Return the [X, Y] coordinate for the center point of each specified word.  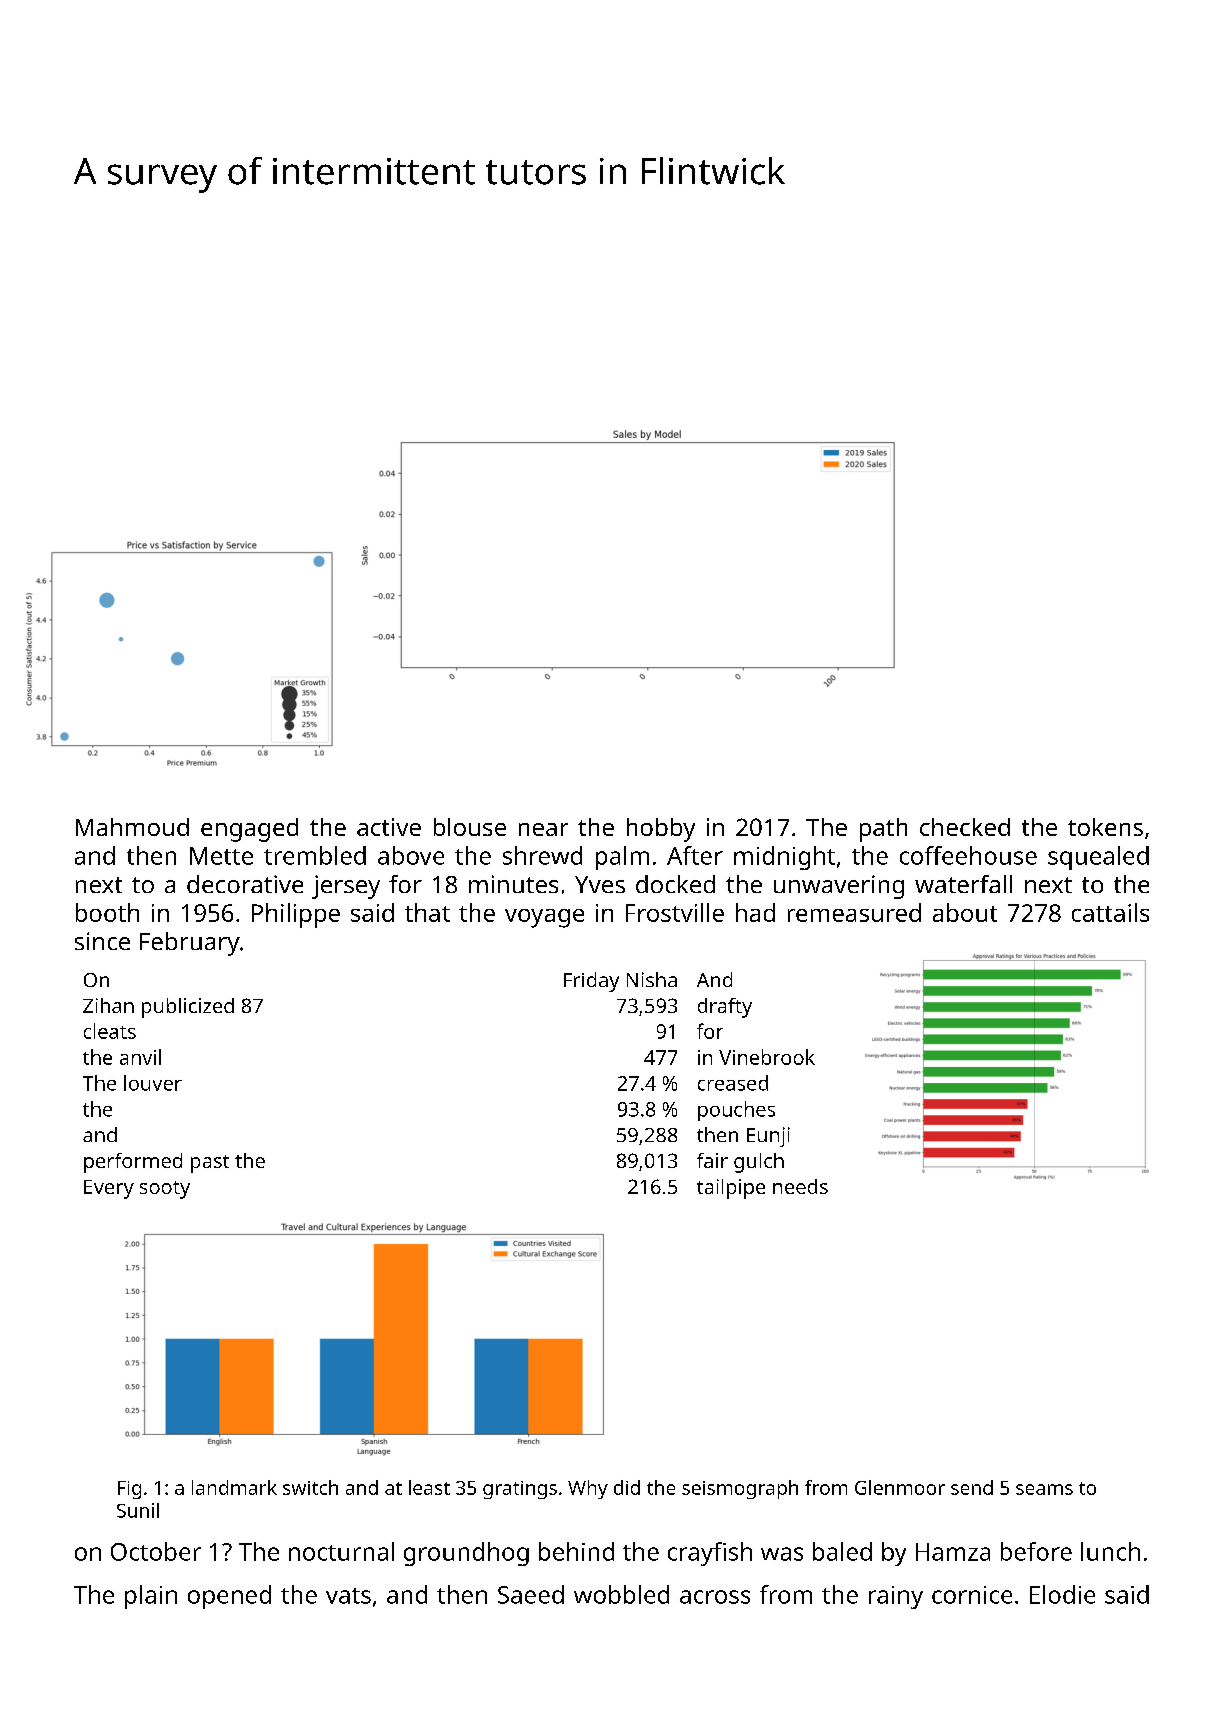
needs [800, 1186]
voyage [544, 918]
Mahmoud [132, 827]
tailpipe [731, 1189]
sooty [165, 1190]
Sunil [138, 1510]
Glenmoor [900, 1487]
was [782, 1554]
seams [1044, 1489]
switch [310, 1487]
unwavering [839, 887]
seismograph [740, 1489]
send [972, 1487]
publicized [188, 1008]
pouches [736, 1111]
